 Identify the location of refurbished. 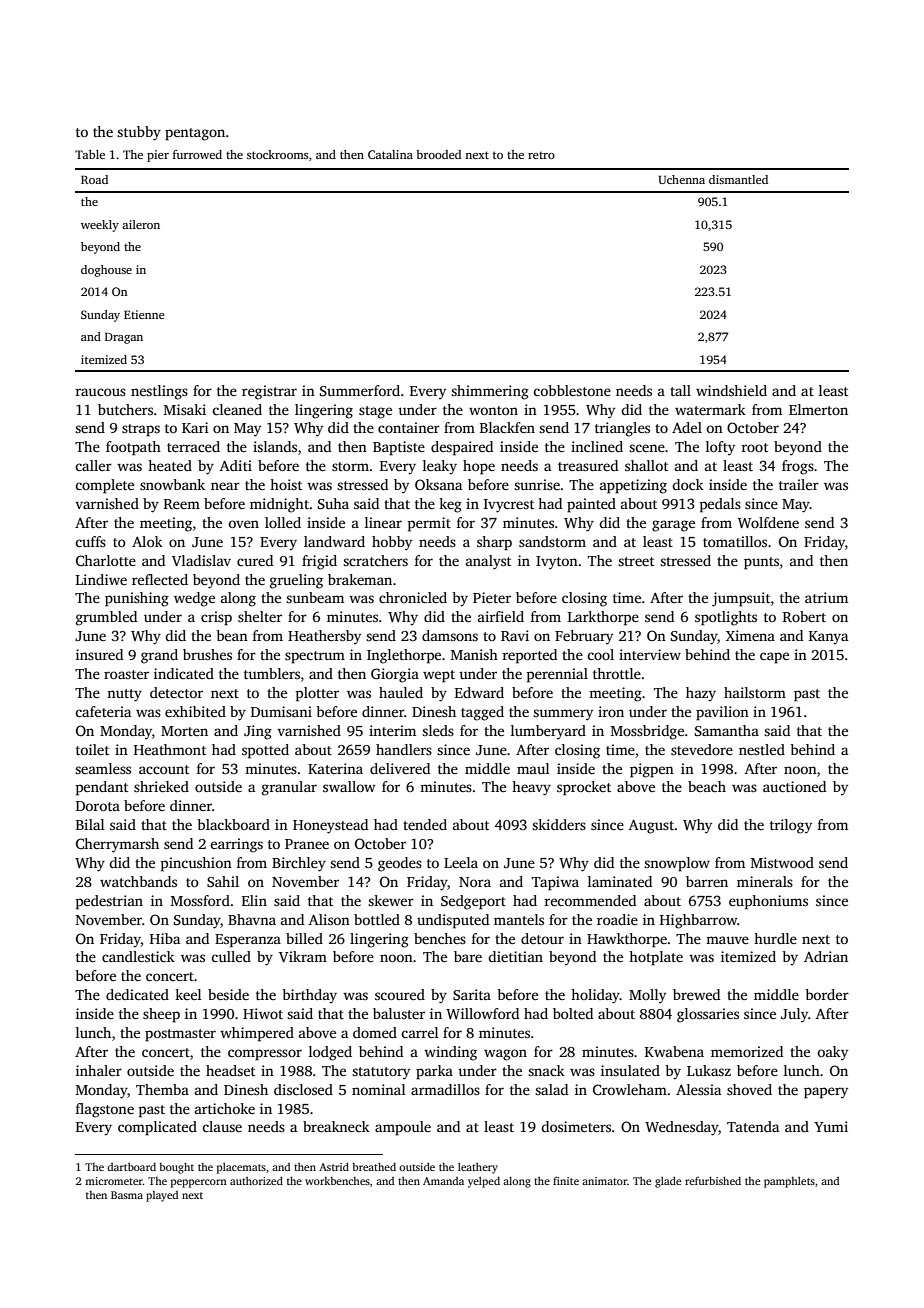
(713, 1180).
